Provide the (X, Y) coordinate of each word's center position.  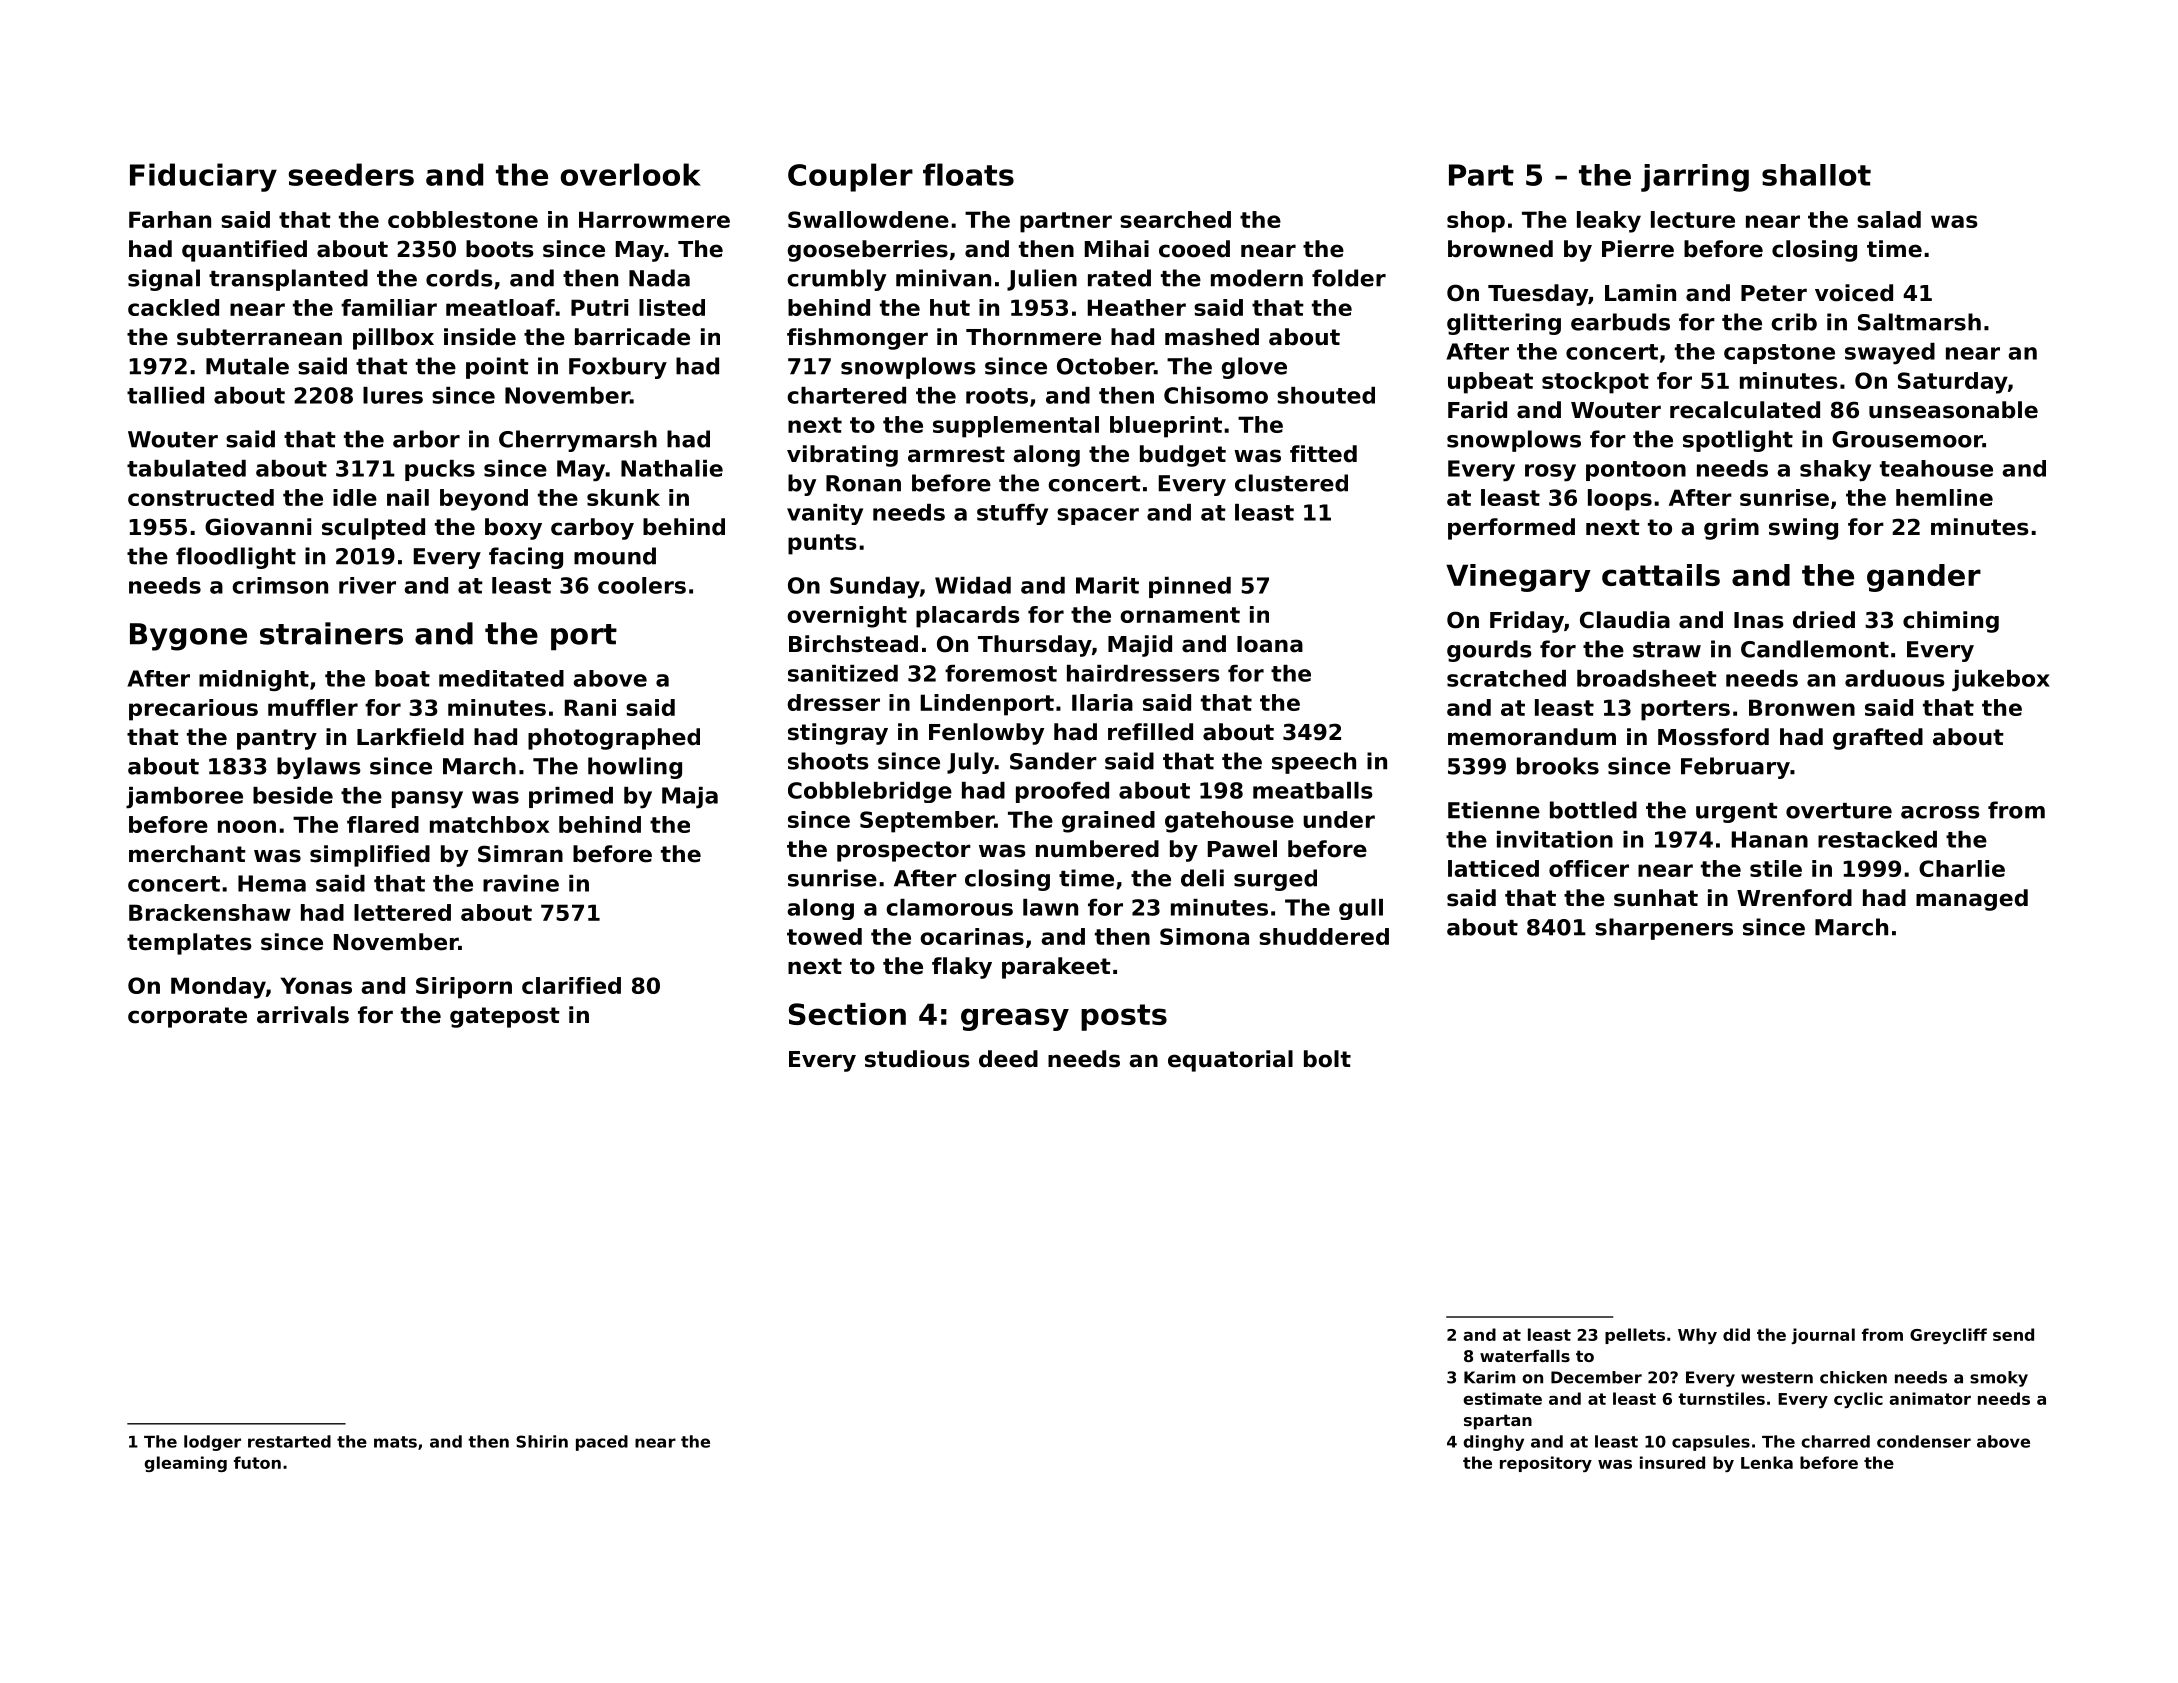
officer (1589, 868)
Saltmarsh (1919, 322)
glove (1254, 368)
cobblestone (463, 219)
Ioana (1270, 644)
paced (602, 1443)
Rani (590, 707)
